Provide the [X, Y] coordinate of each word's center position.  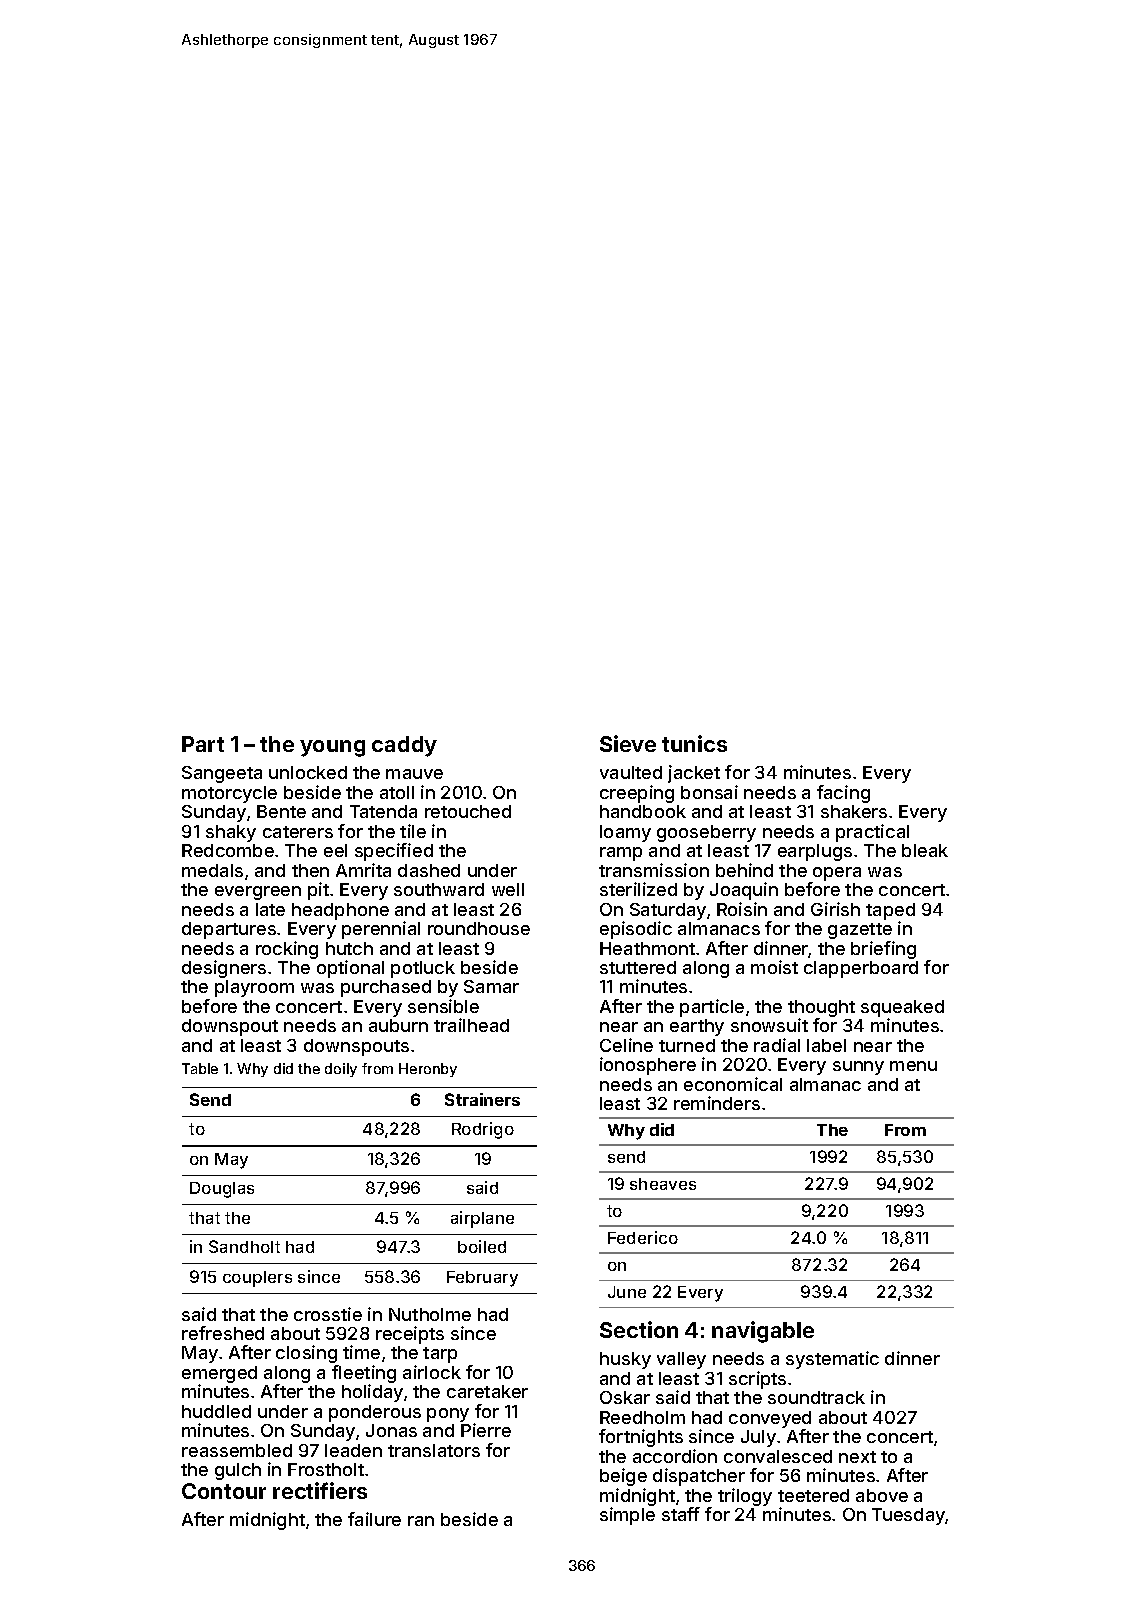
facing [843, 794]
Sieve [628, 743]
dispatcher [699, 1477]
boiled [482, 1246]
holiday [372, 1393]
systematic [832, 1360]
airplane [482, 1219]
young [332, 748]
